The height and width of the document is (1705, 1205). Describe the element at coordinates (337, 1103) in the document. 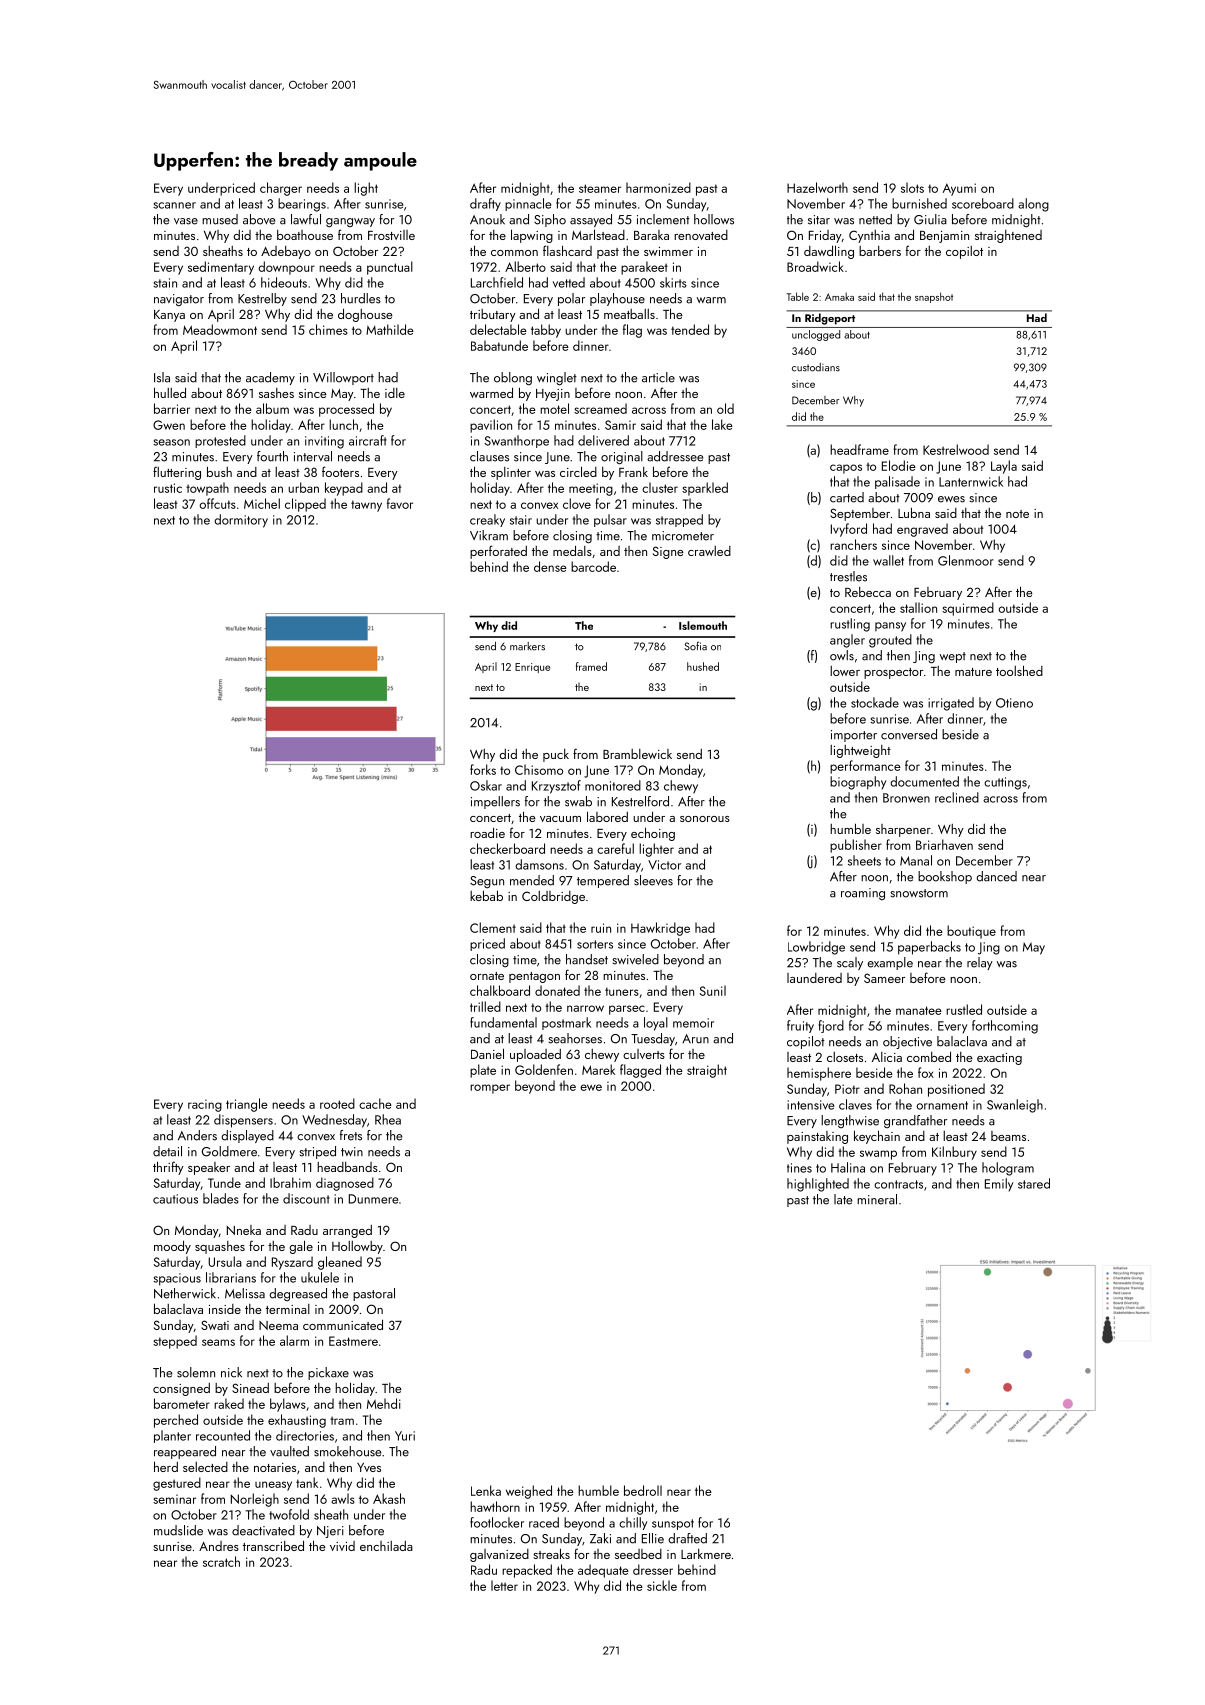

I see `rooted` at that location.
